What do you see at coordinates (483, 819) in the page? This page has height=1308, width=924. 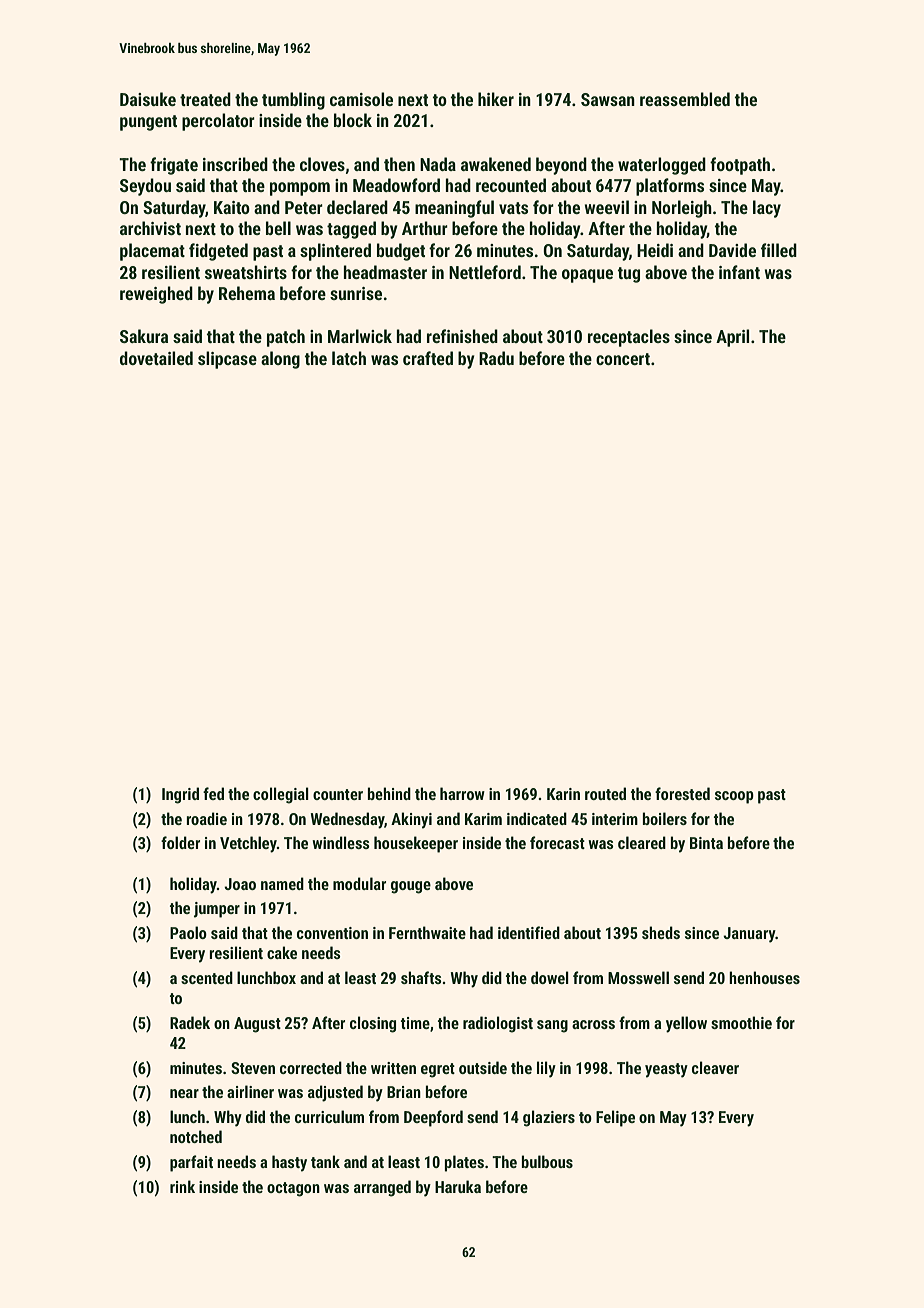 I see `Karim` at bounding box center [483, 819].
